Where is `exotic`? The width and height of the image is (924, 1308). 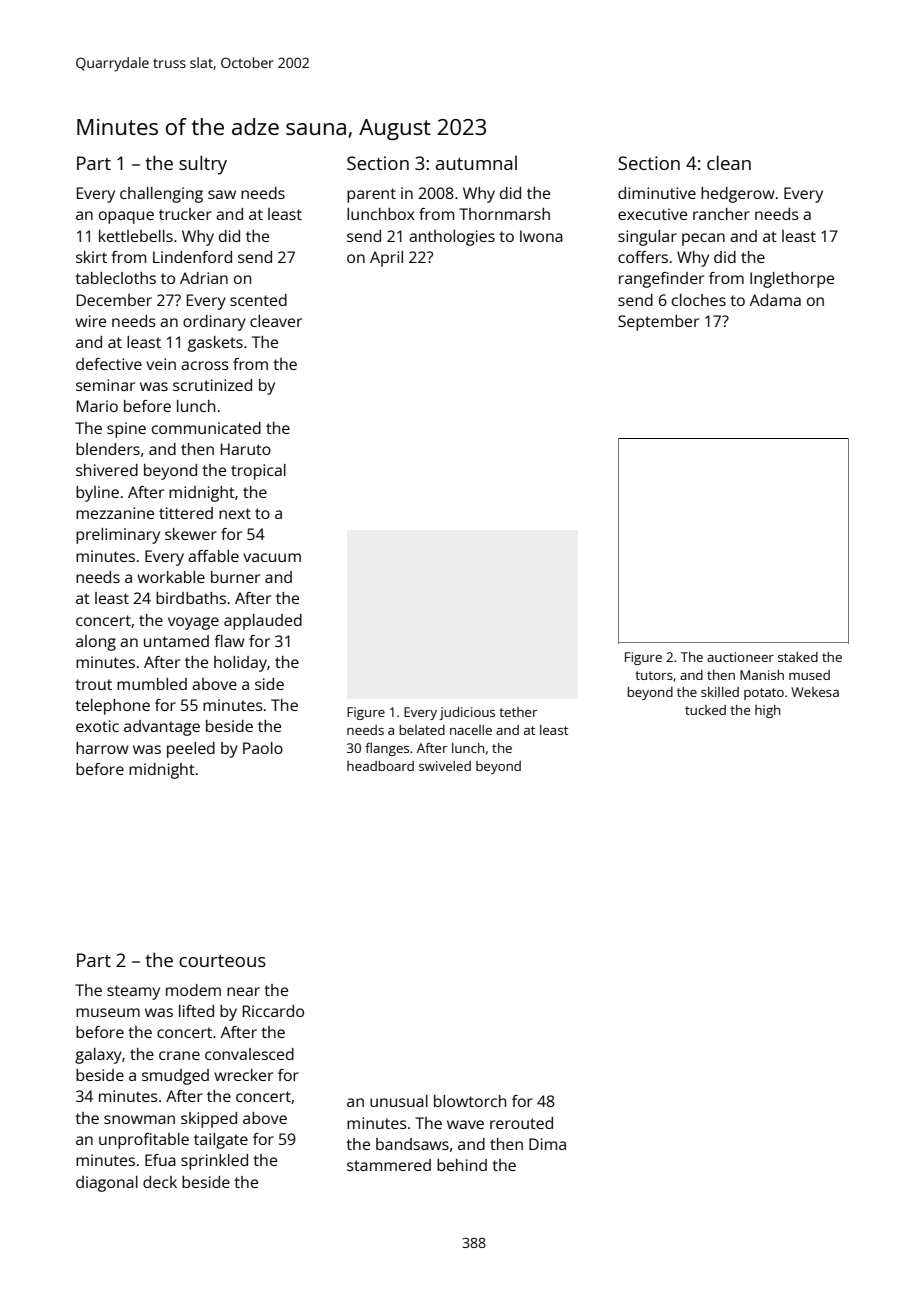
exotic is located at coordinates (97, 726).
